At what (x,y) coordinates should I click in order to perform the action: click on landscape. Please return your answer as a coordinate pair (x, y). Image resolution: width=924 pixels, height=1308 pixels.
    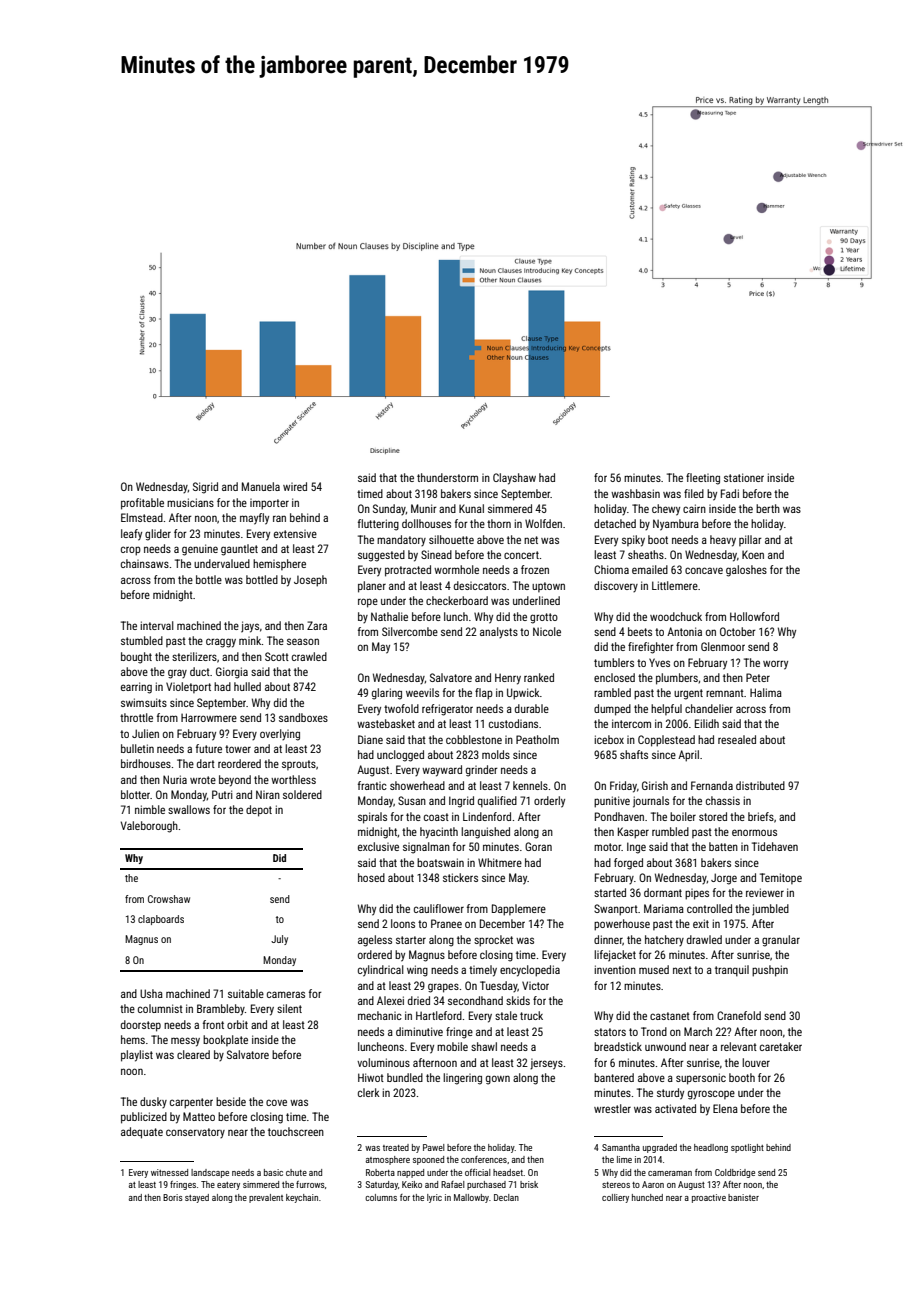
    Looking at the image, I should click on (210, 1173).
